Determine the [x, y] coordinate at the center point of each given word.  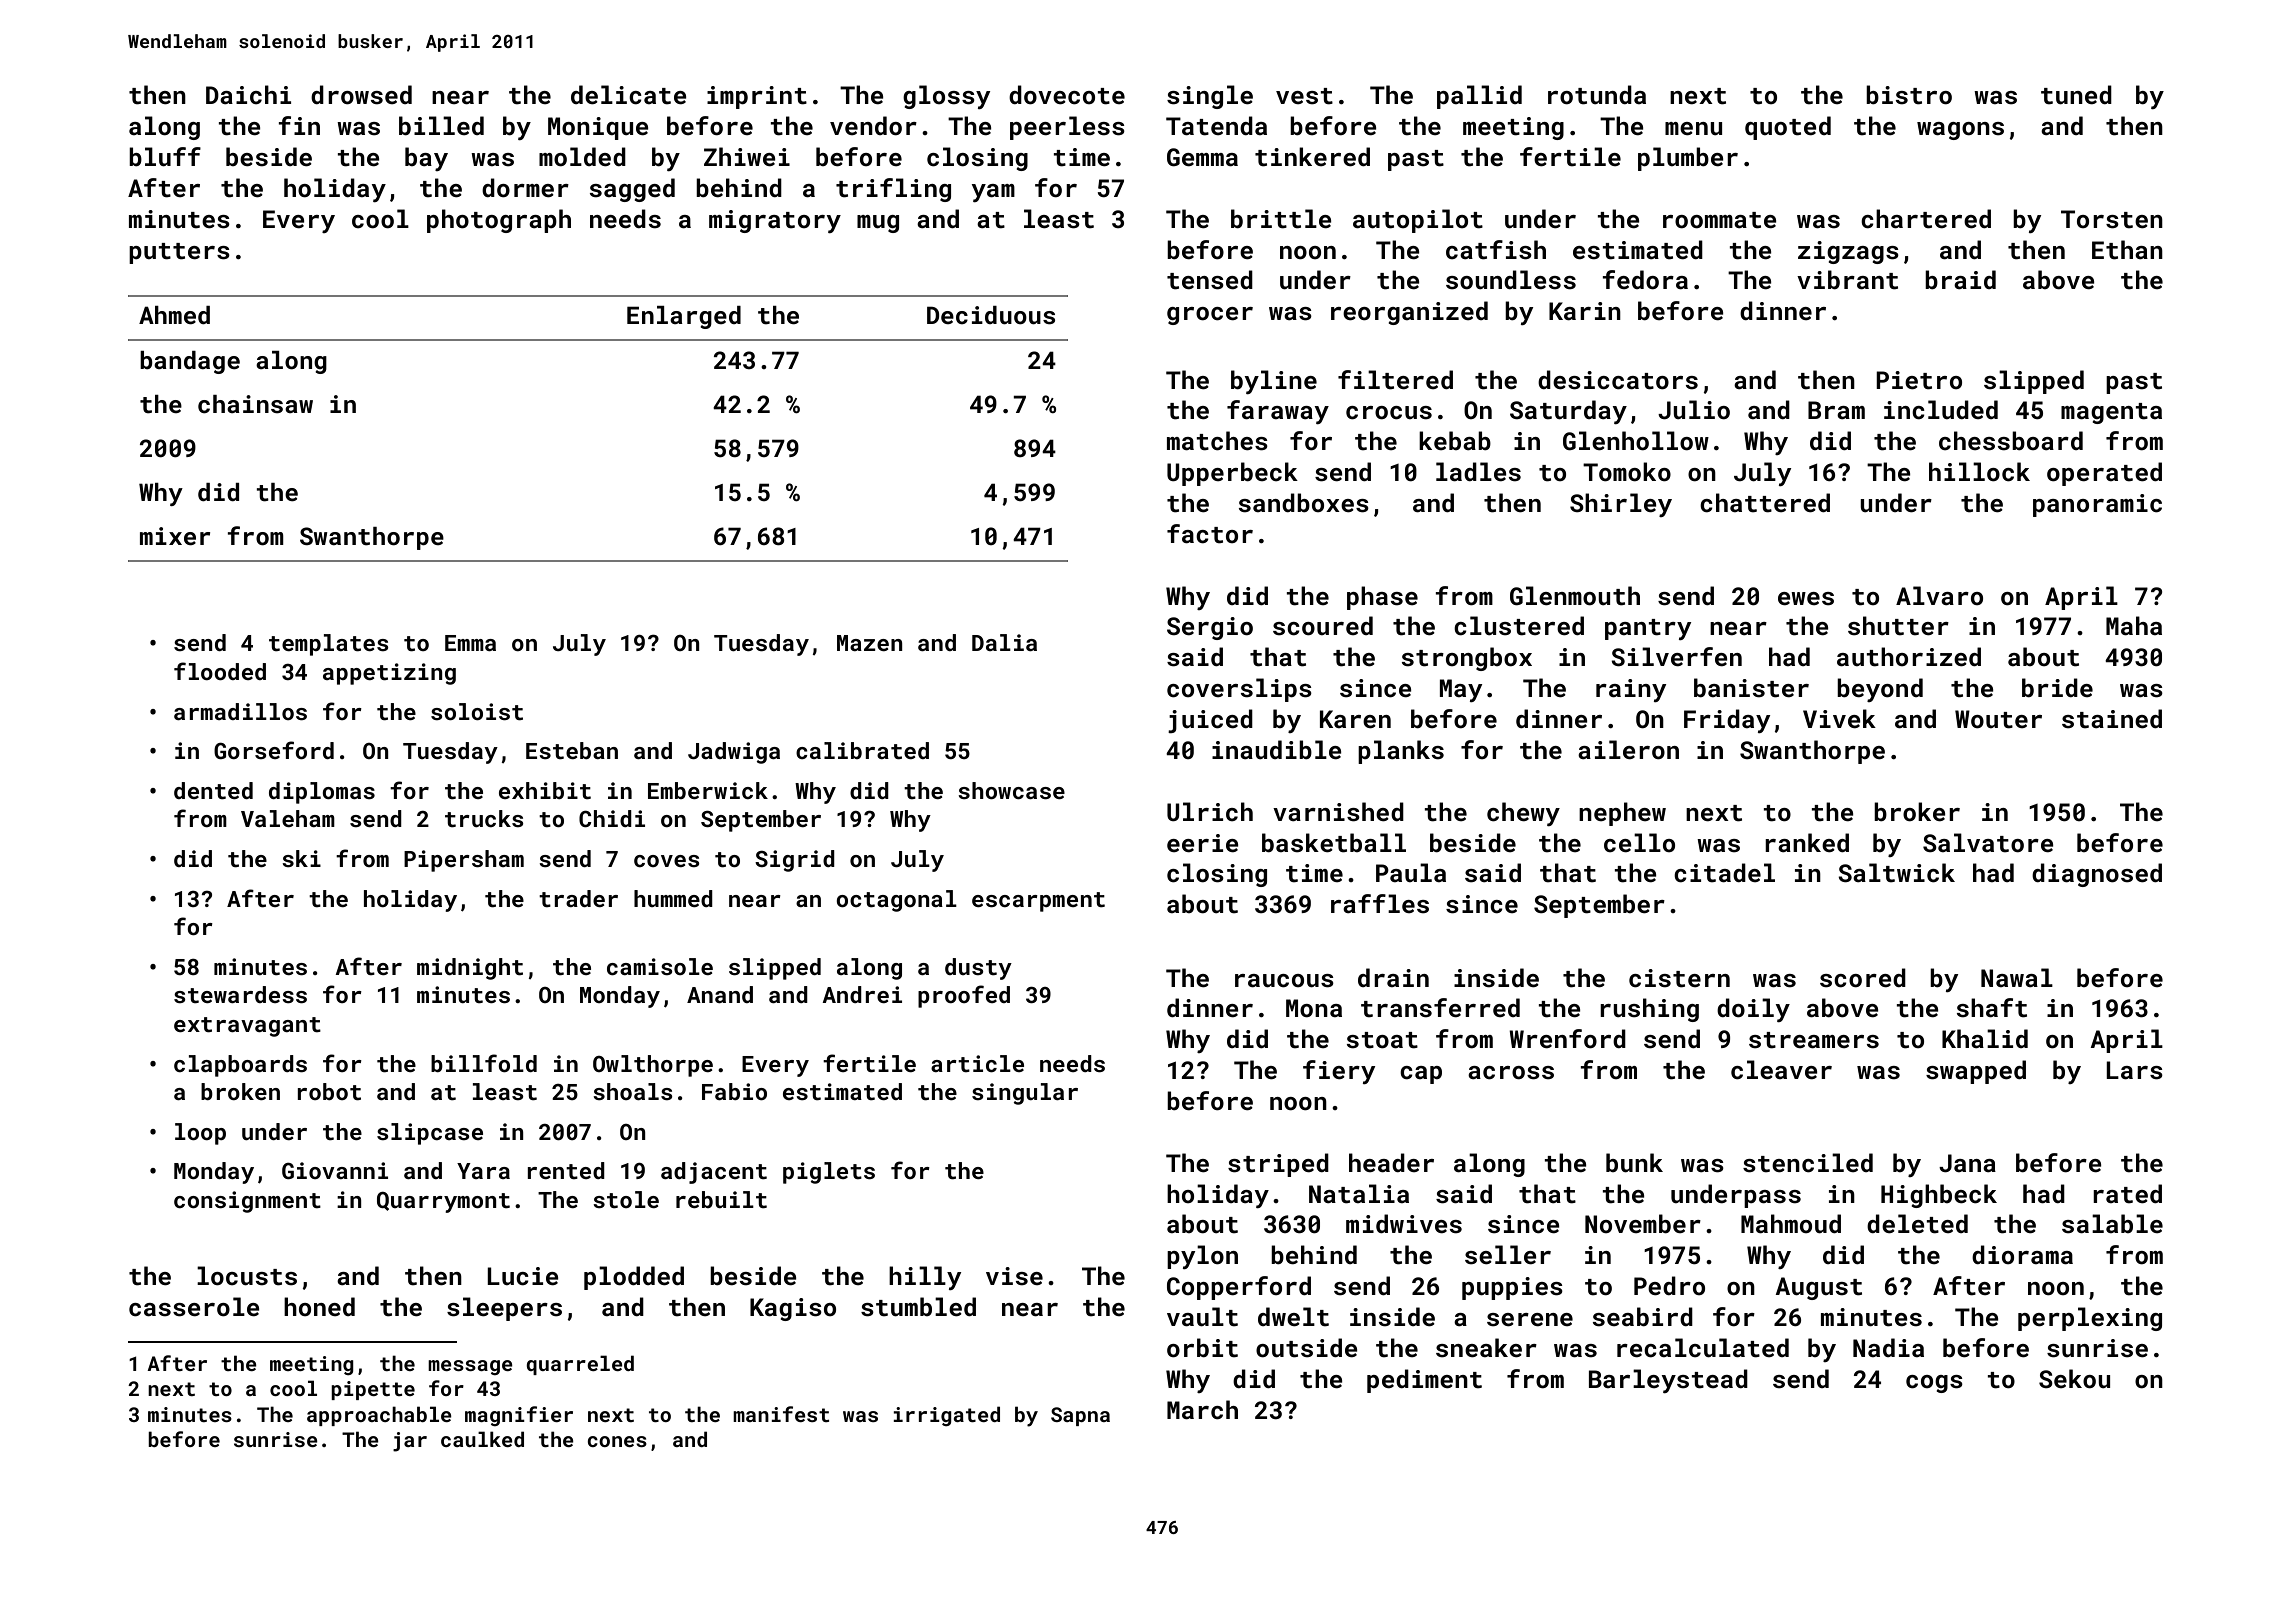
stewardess [240, 994]
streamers [1814, 1040]
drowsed [361, 95]
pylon [1202, 1257]
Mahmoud [1791, 1223]
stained [2112, 719]
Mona [1314, 1008]
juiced [1210, 721]
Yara [483, 1171]
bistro [1909, 95]
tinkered [1312, 157]
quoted [1788, 128]
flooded [220, 671]
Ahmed [174, 315]
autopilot [1418, 221]
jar [410, 1442]
